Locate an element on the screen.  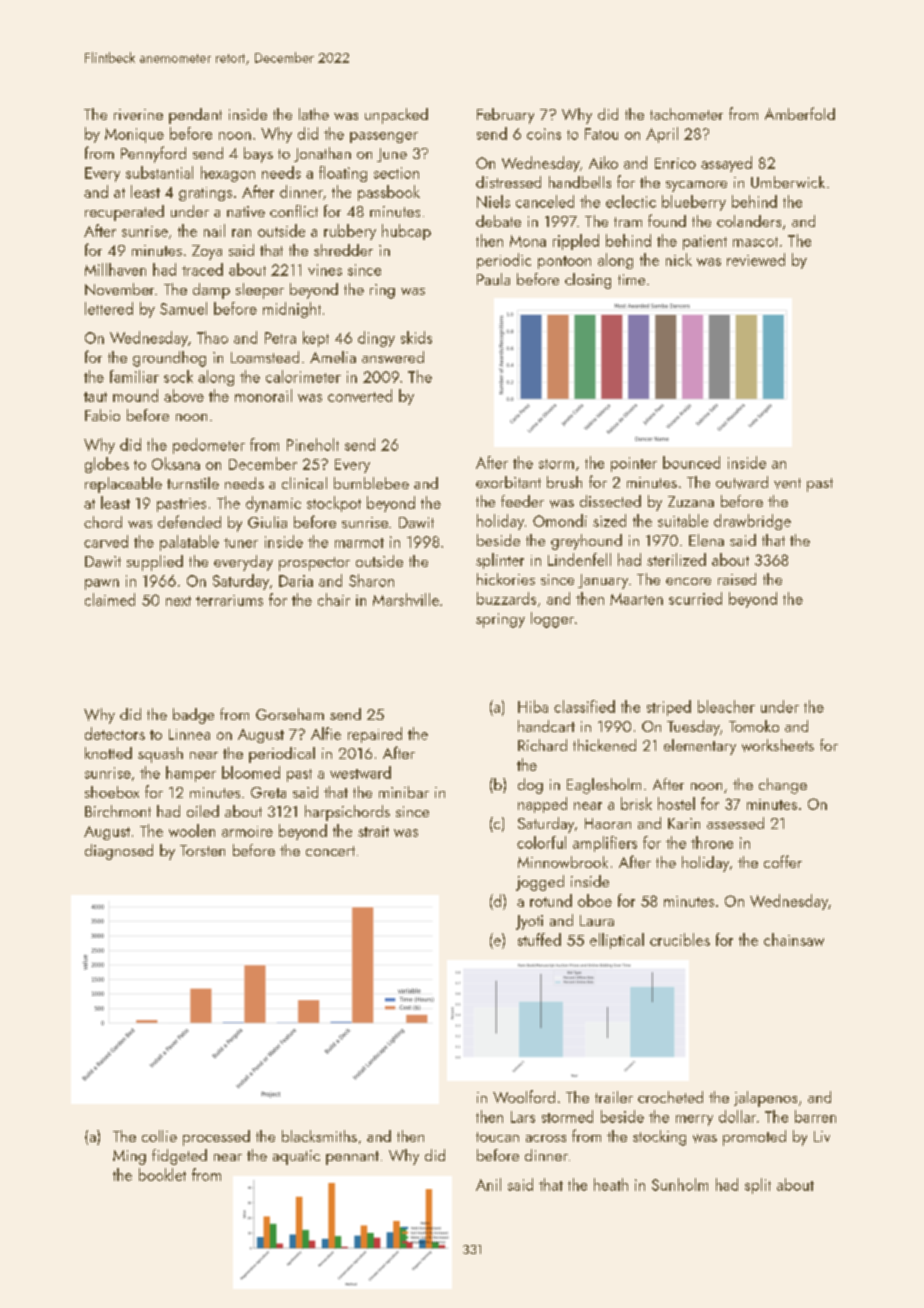
striped is located at coordinates (669, 708).
